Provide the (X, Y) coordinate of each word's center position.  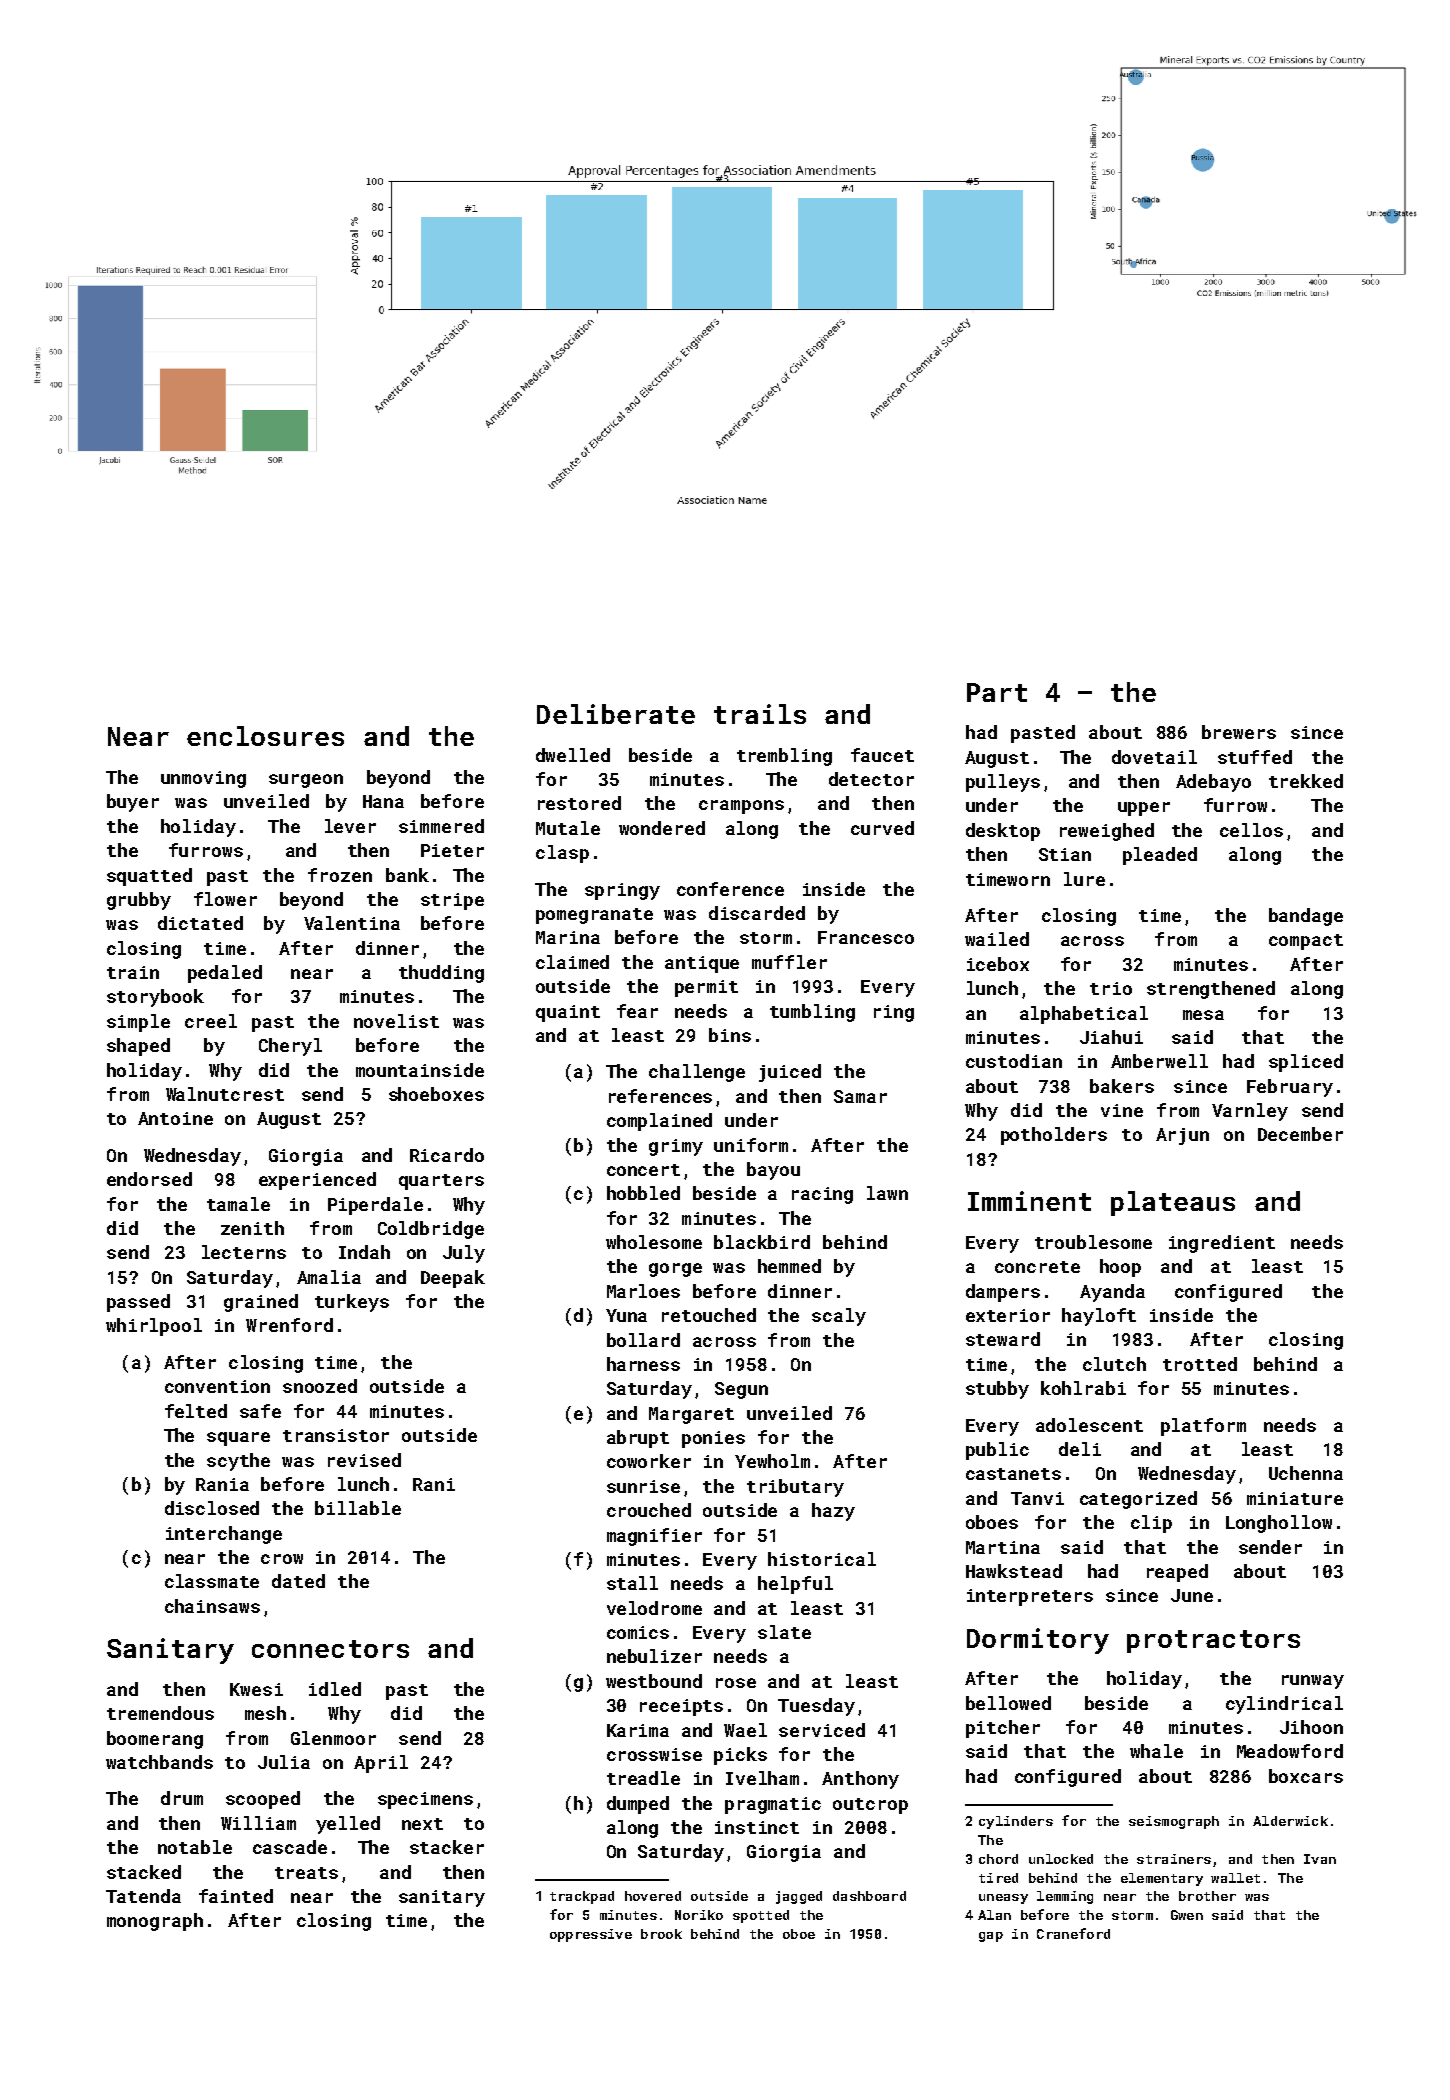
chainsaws (212, 1606)
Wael (745, 1730)
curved (882, 828)
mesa (1203, 1015)
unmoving (203, 779)
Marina (568, 937)
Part (997, 692)
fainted (236, 1896)
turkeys (352, 1303)
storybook (155, 998)
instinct (757, 1827)
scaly (839, 1317)
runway (1313, 1682)
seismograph (1174, 1822)
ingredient (1222, 1244)
